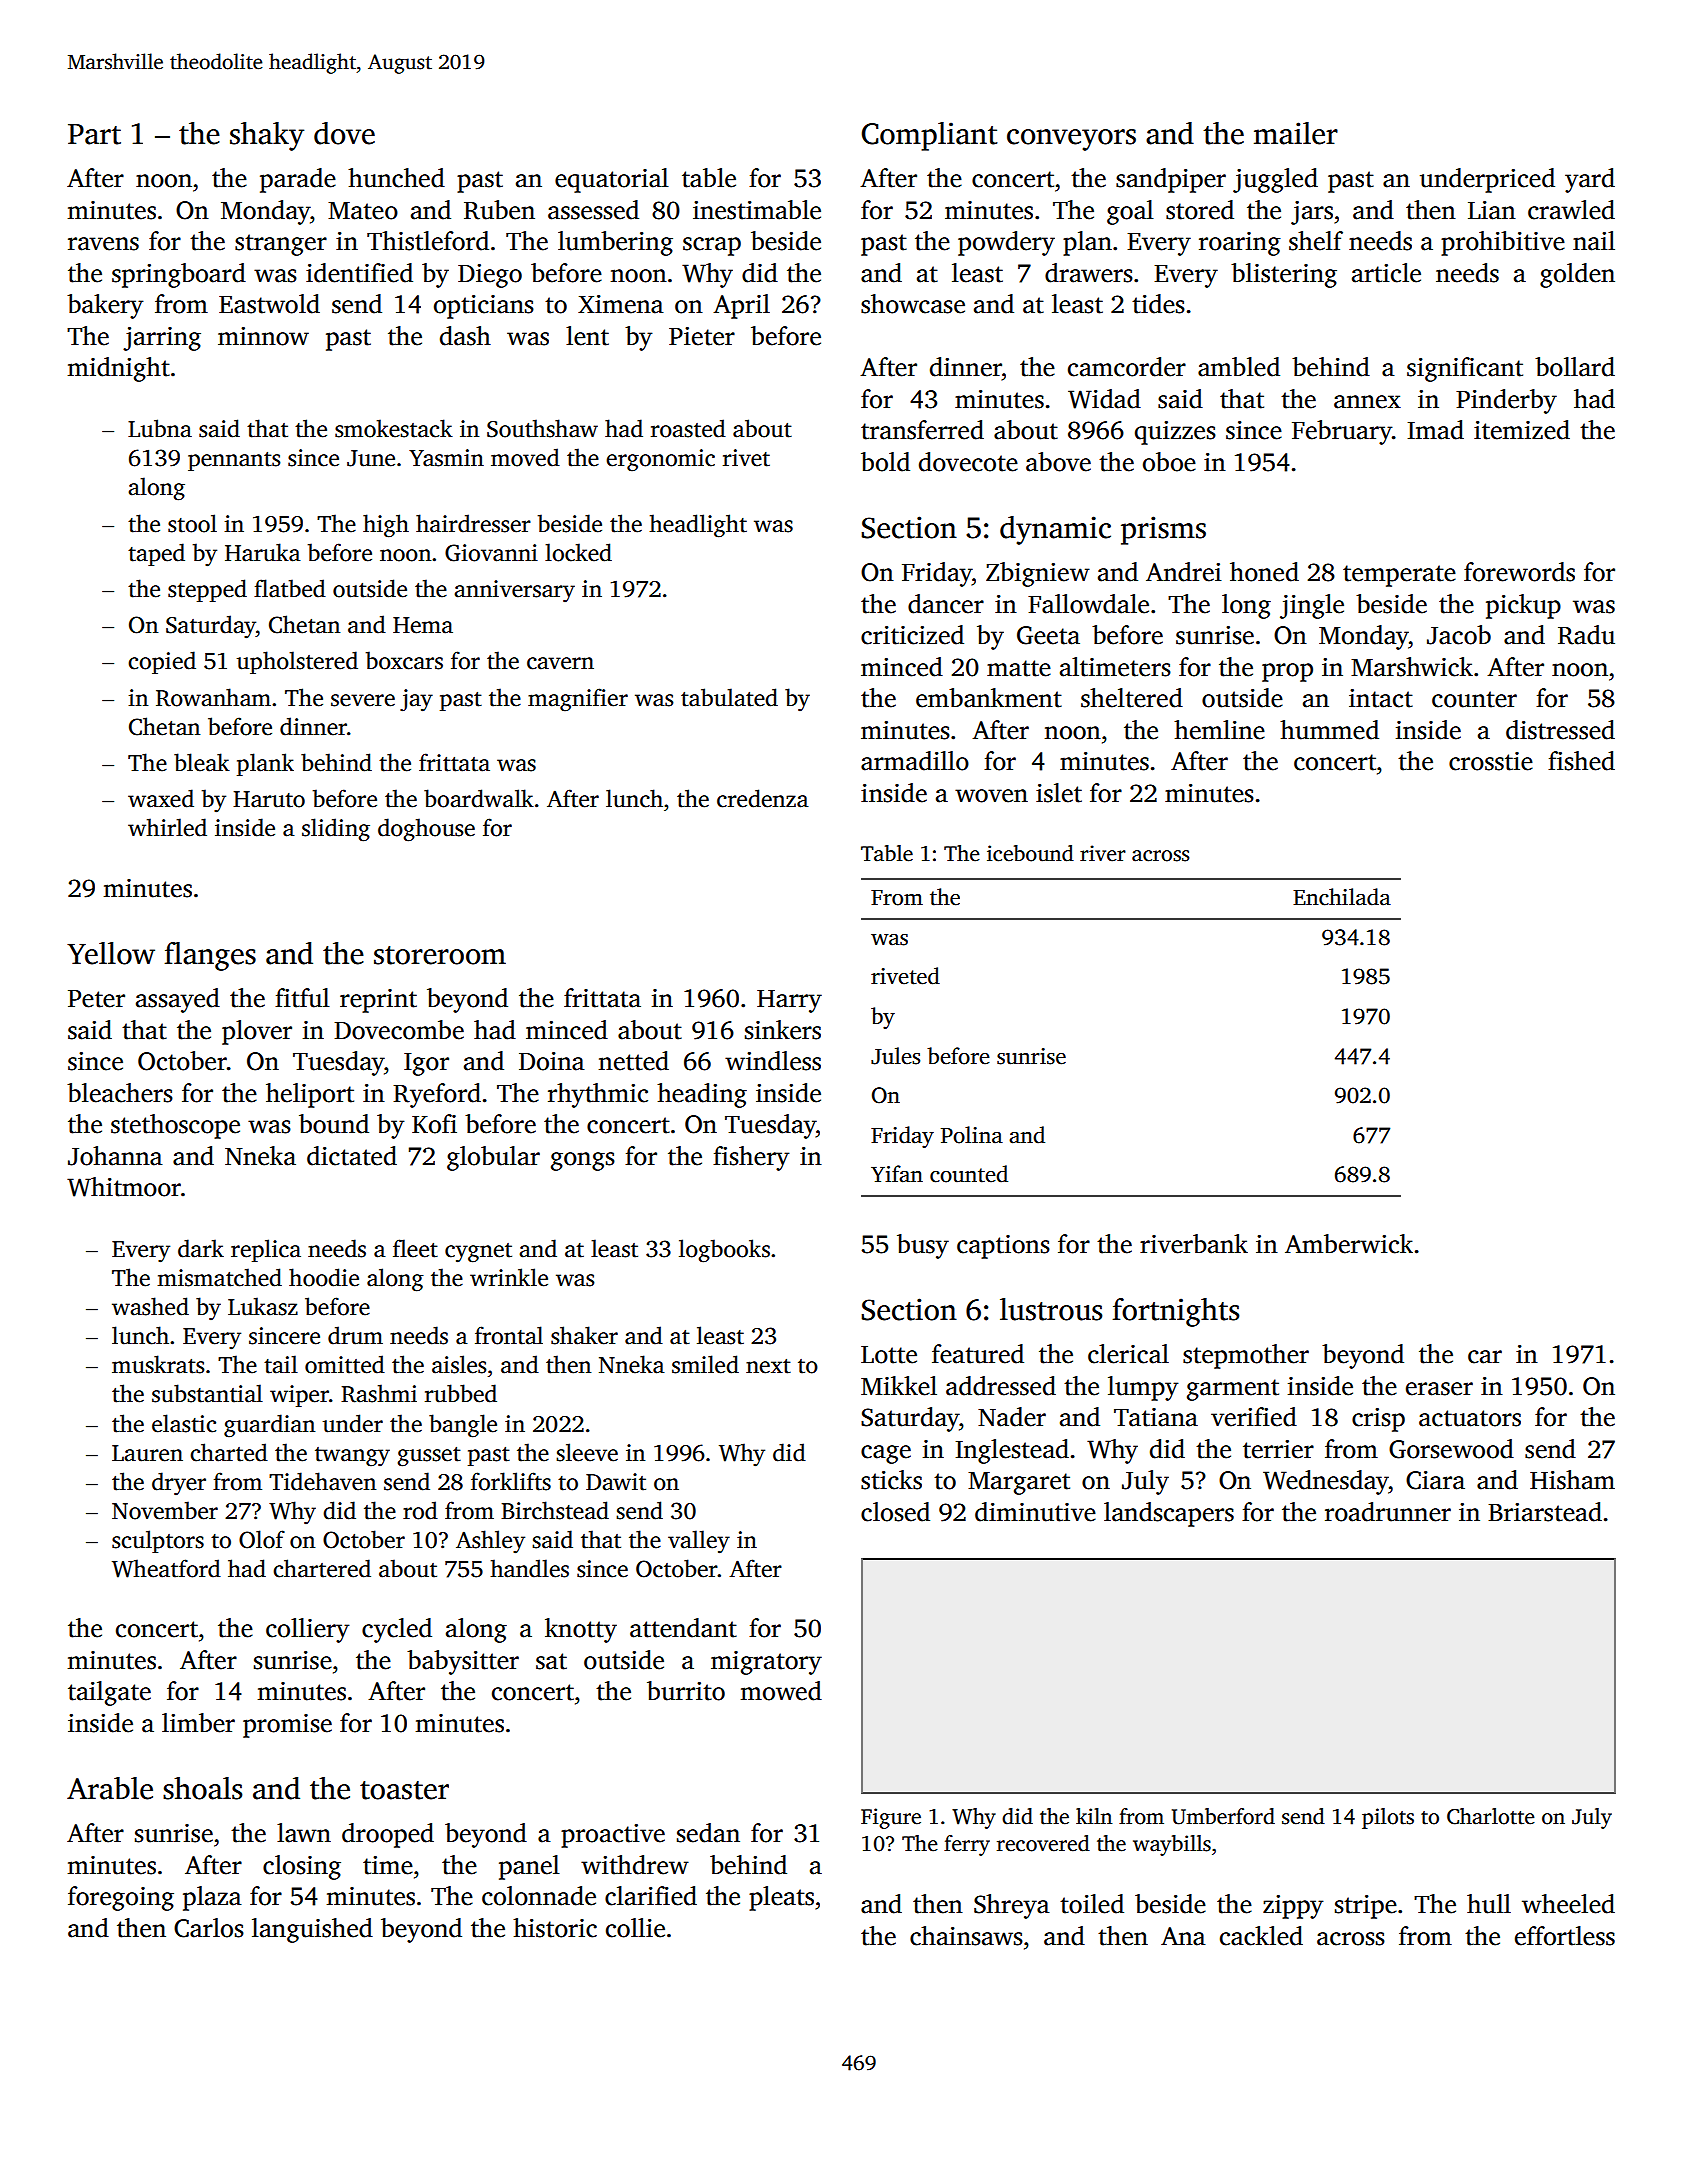 The height and width of the image is (2178, 1683). Describe the element at coordinates (297, 662) in the image. I see `upholstered` at that location.
